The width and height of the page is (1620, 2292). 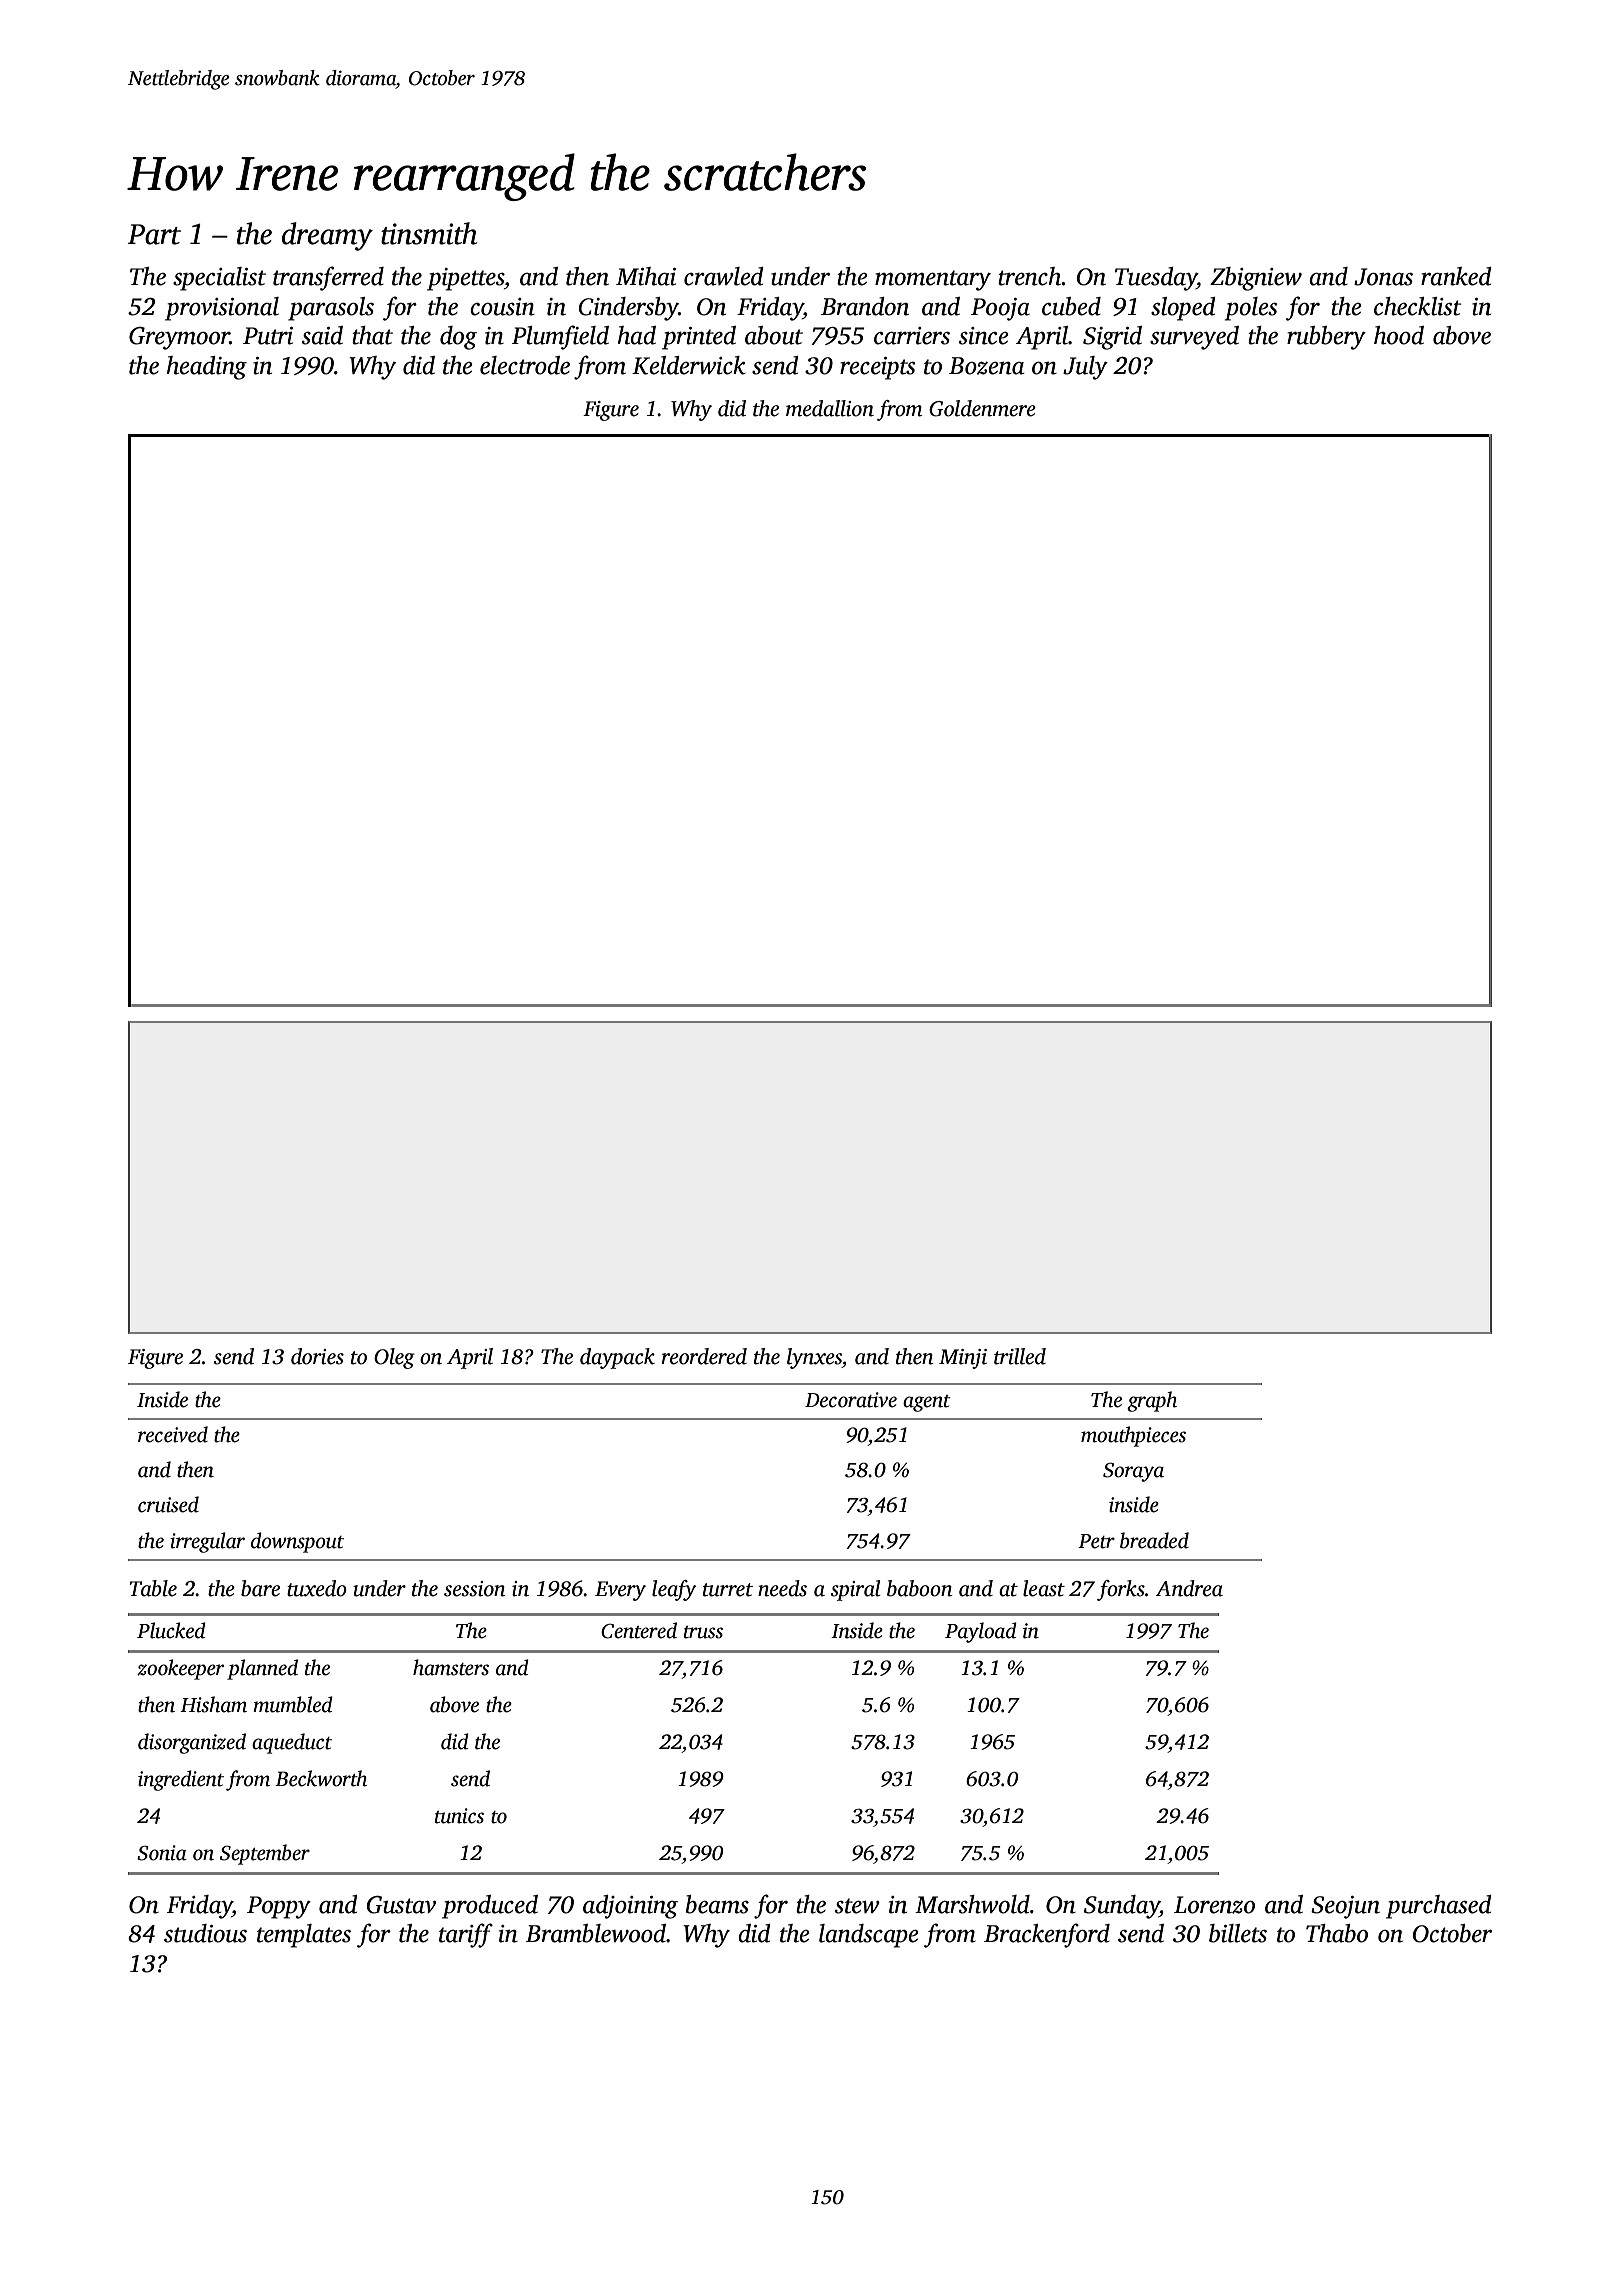 What do you see at coordinates (317, 1356) in the page?
I see `dories` at bounding box center [317, 1356].
